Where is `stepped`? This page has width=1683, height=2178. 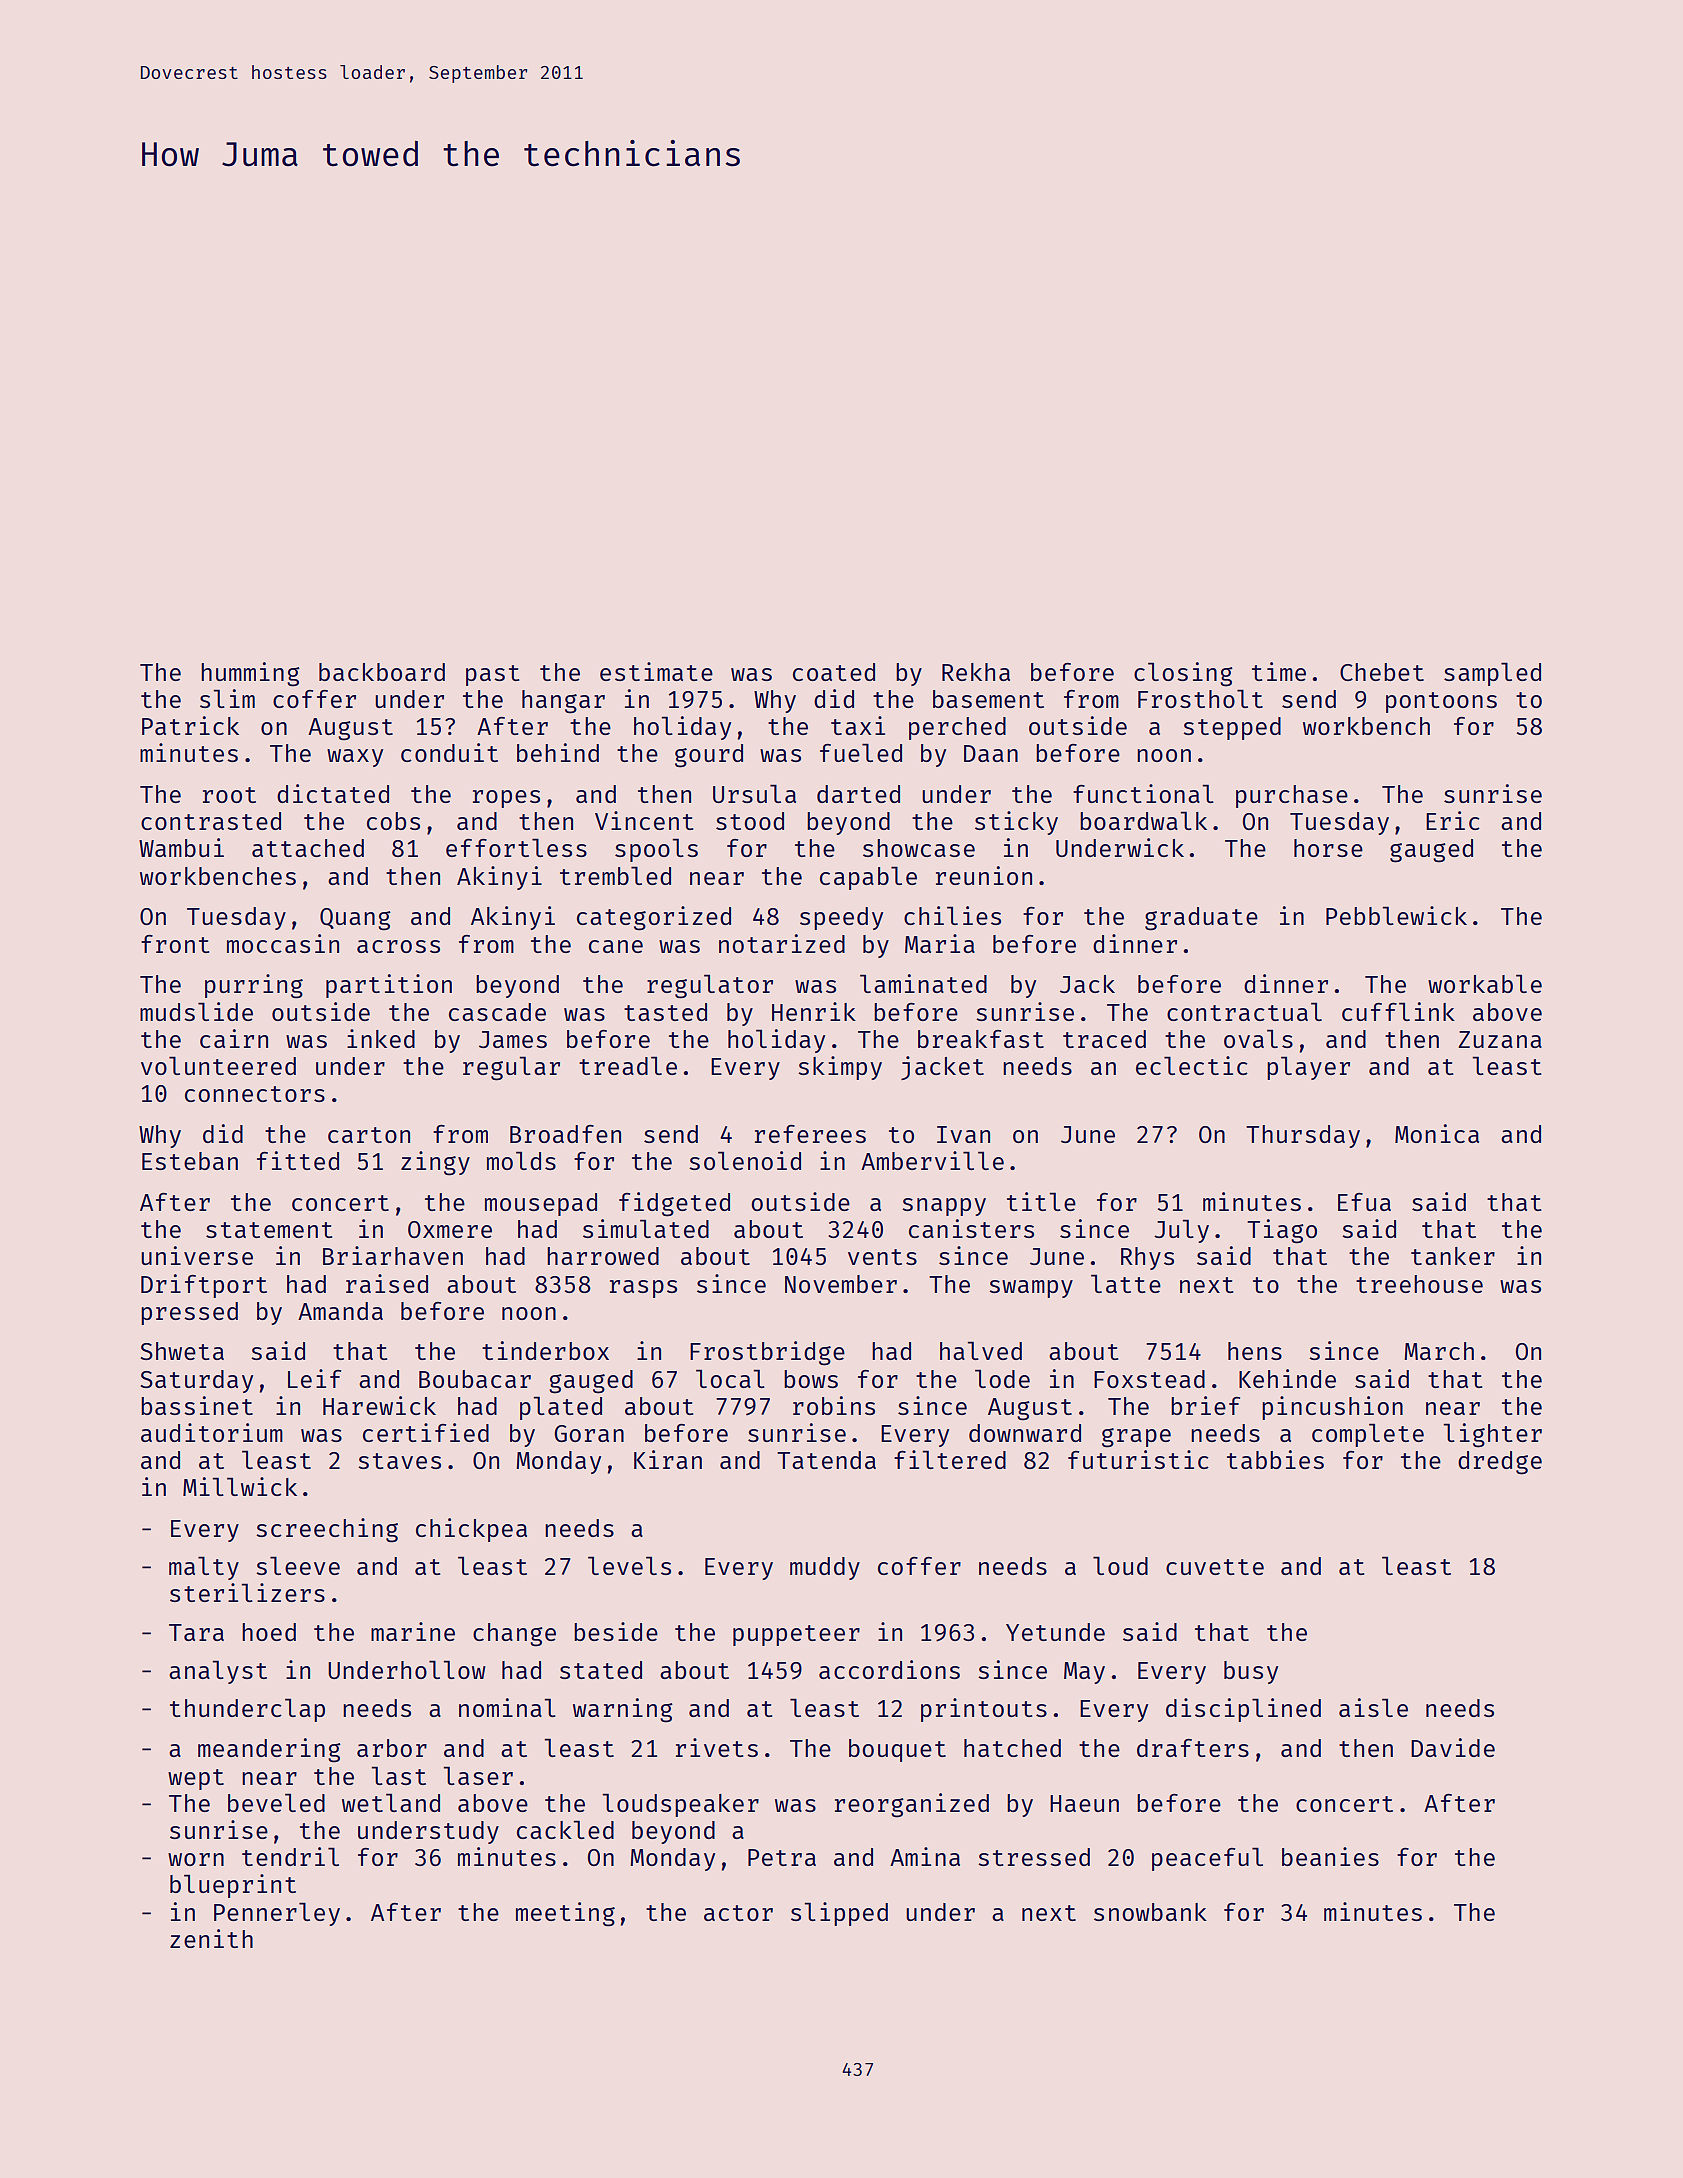 stepped is located at coordinates (1232, 728).
